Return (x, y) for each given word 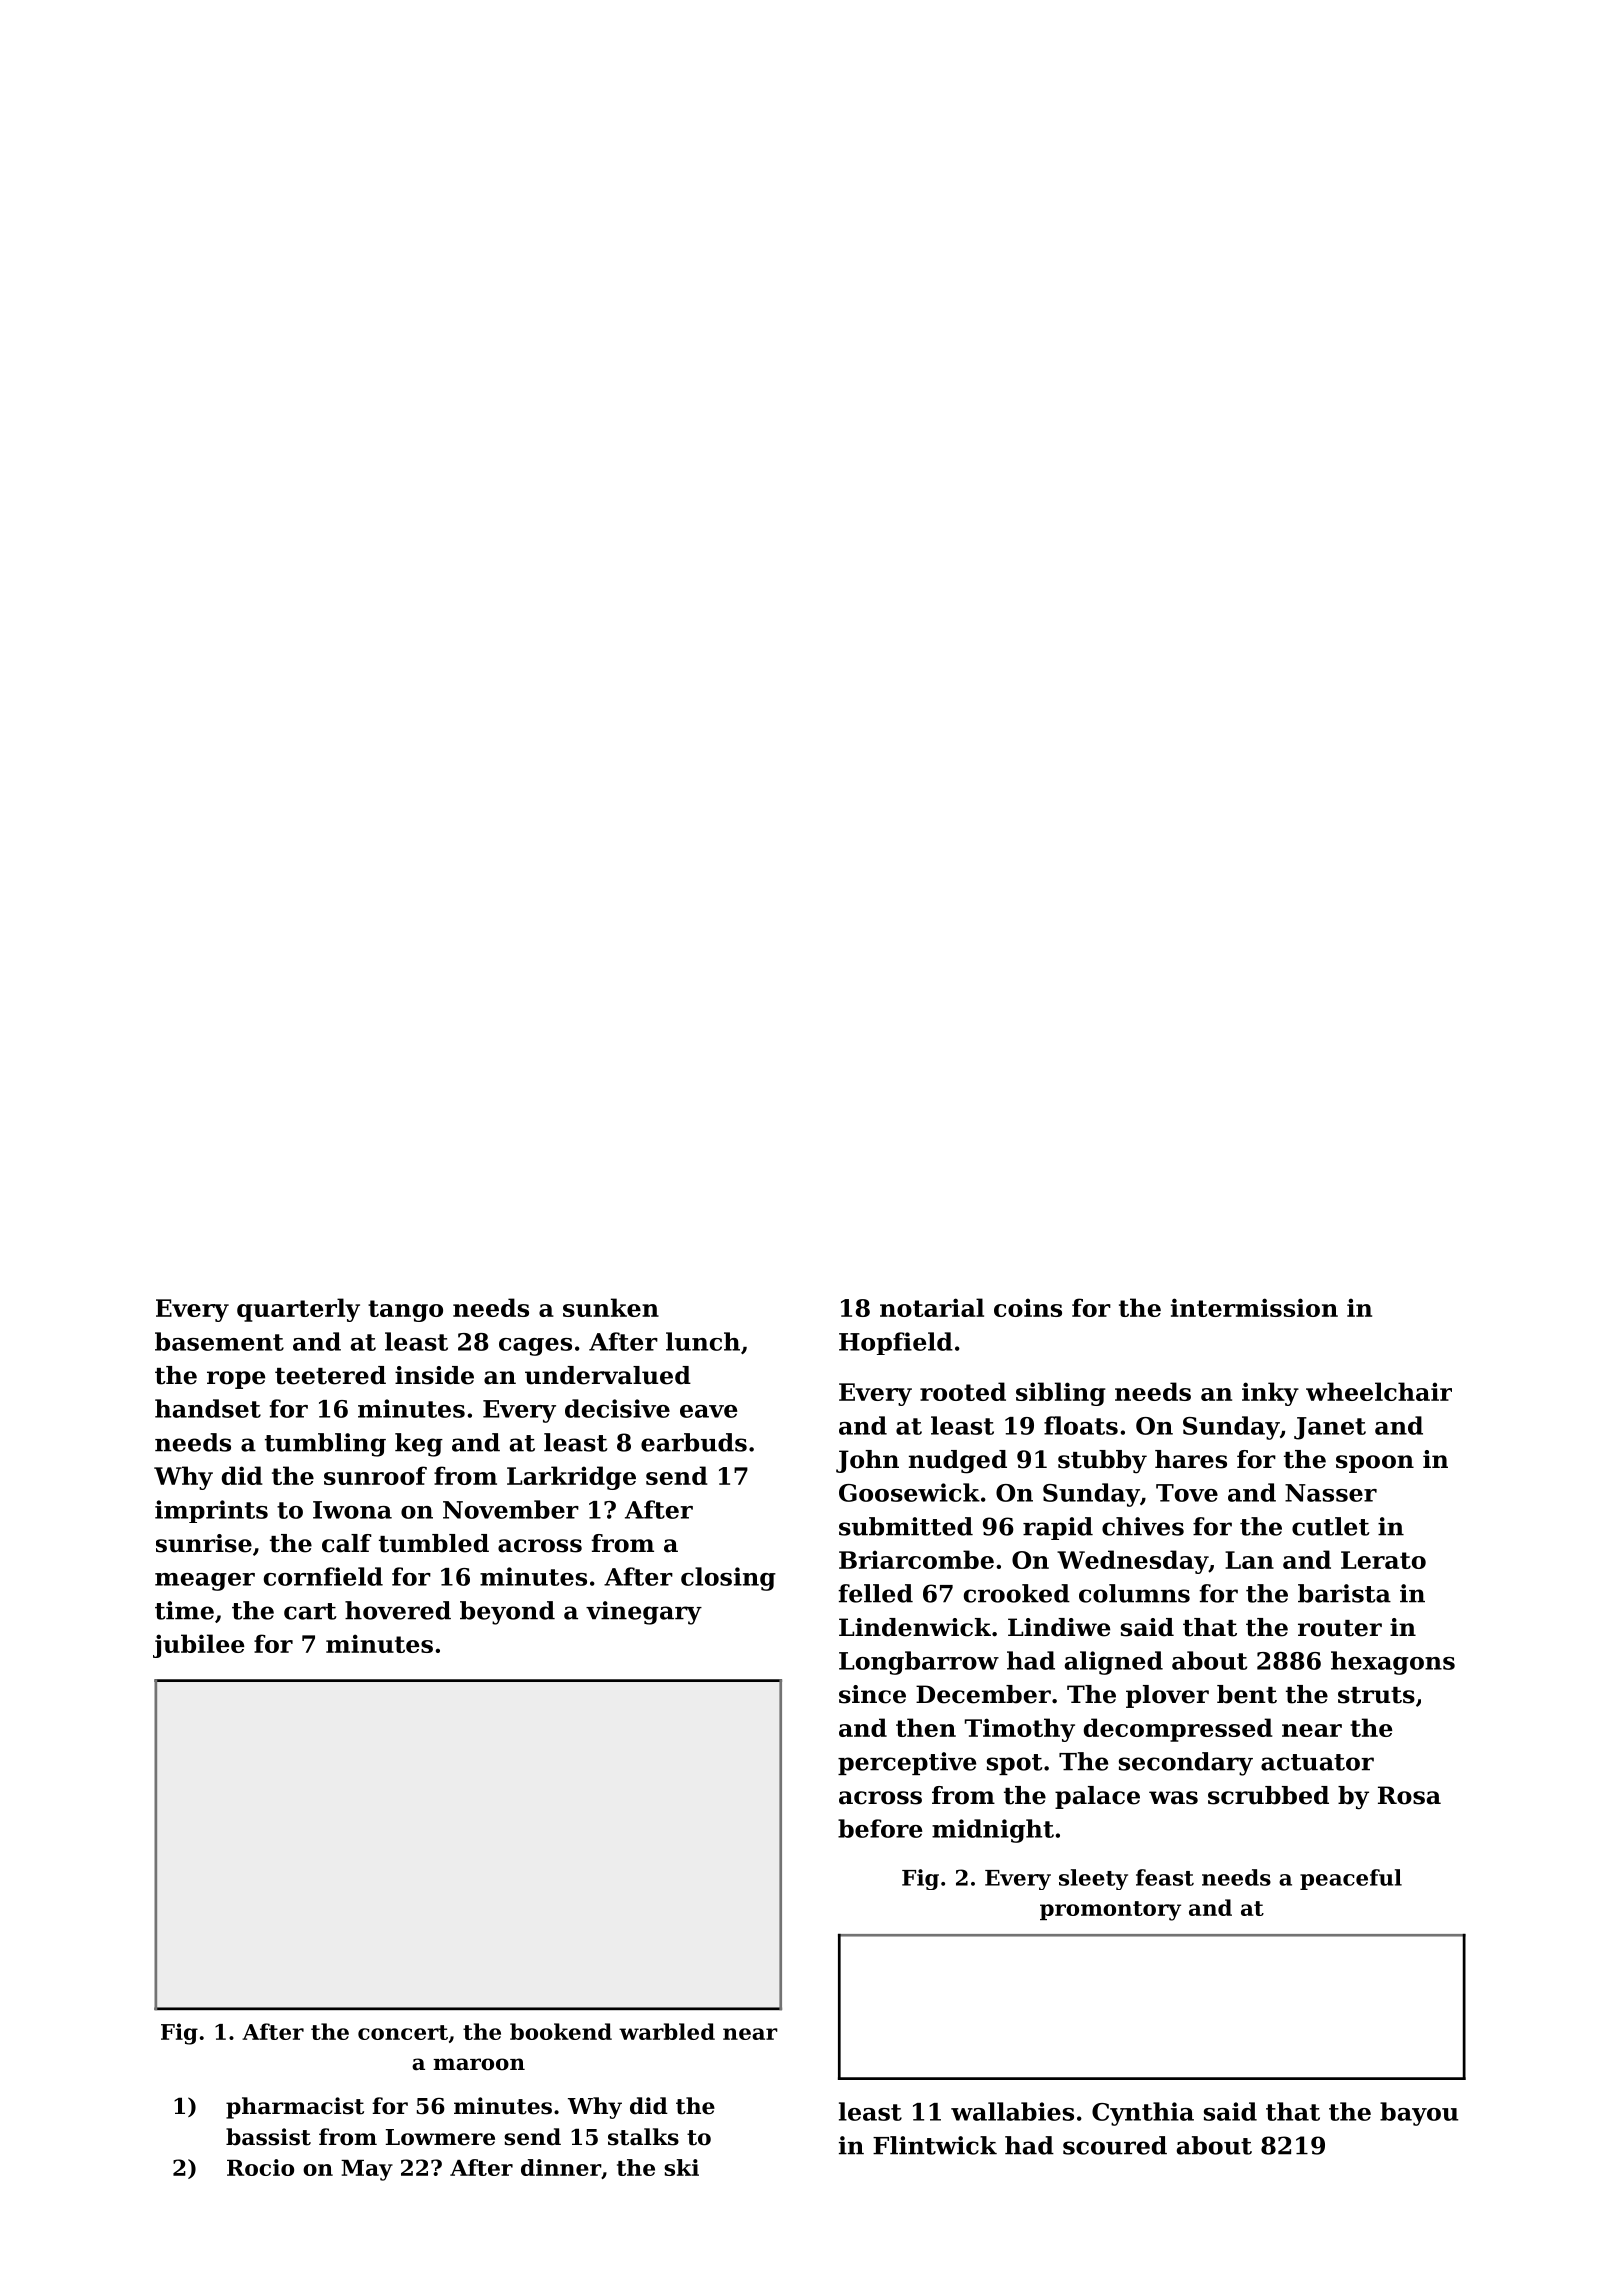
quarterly (298, 1310)
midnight (993, 1831)
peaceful (1351, 1879)
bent (1247, 1694)
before (880, 1828)
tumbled (434, 1543)
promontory (1110, 1911)
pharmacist (295, 2108)
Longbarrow (919, 1663)
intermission (1254, 1307)
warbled (667, 2031)
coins (1028, 1307)
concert (403, 2032)
